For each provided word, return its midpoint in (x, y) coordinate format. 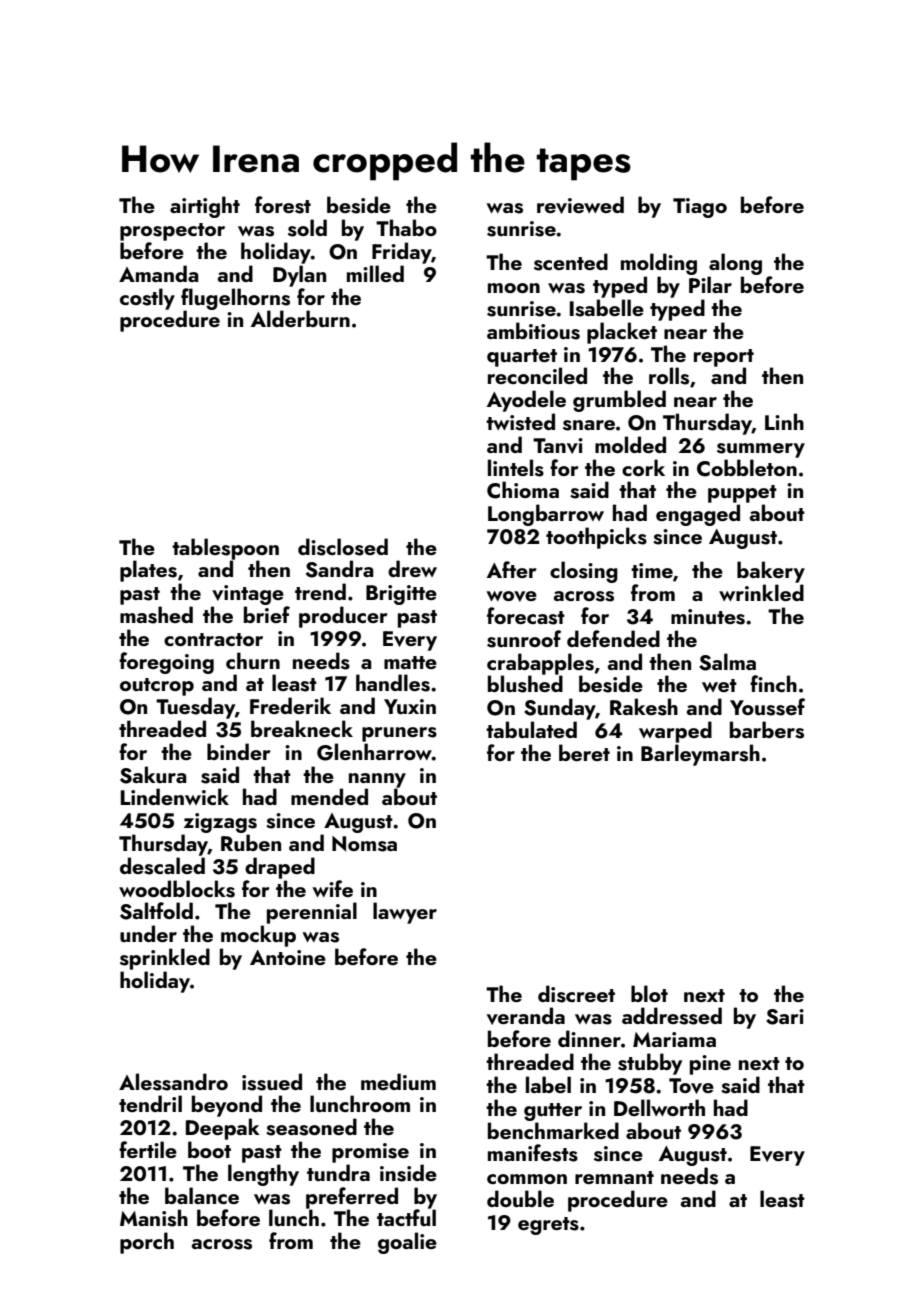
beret (584, 752)
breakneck (302, 728)
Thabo (406, 227)
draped (280, 868)
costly (147, 299)
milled (375, 273)
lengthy (263, 1175)
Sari (785, 1017)
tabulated (531, 729)
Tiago (700, 208)
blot (649, 993)
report (724, 358)
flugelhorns (235, 299)
